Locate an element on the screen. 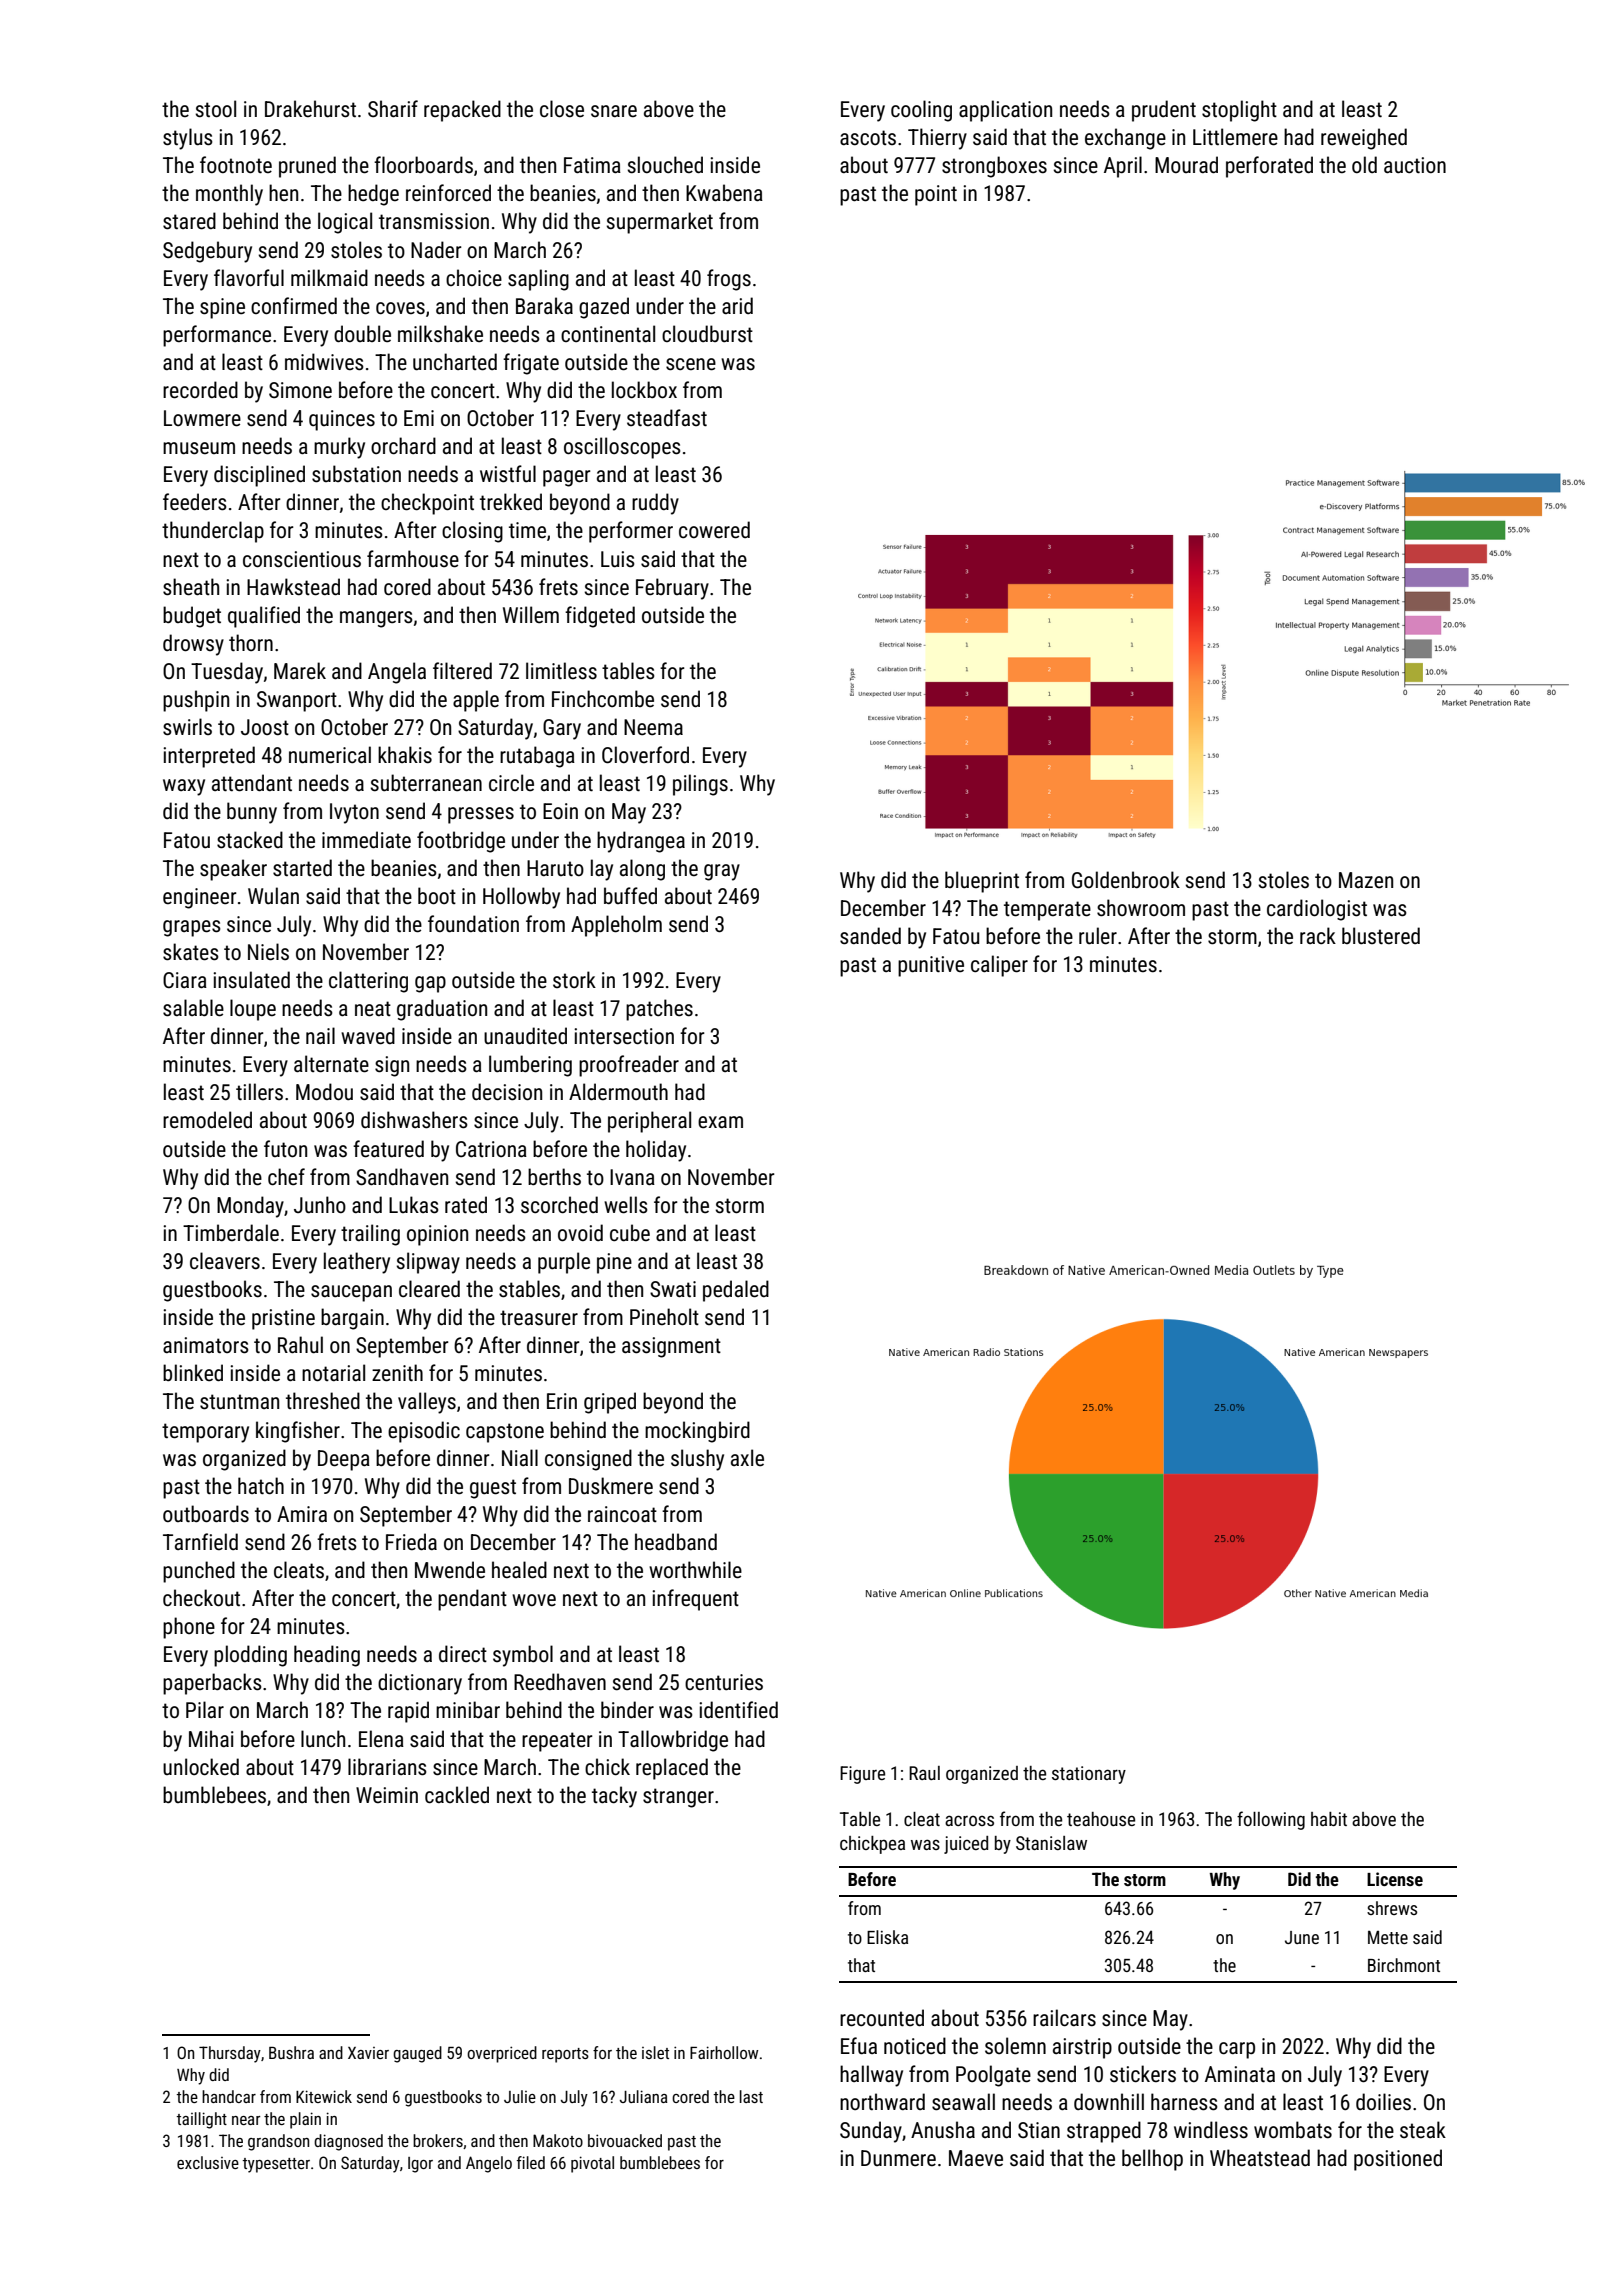 The width and height of the screenshot is (1620, 2292). License is located at coordinates (1395, 1879).
